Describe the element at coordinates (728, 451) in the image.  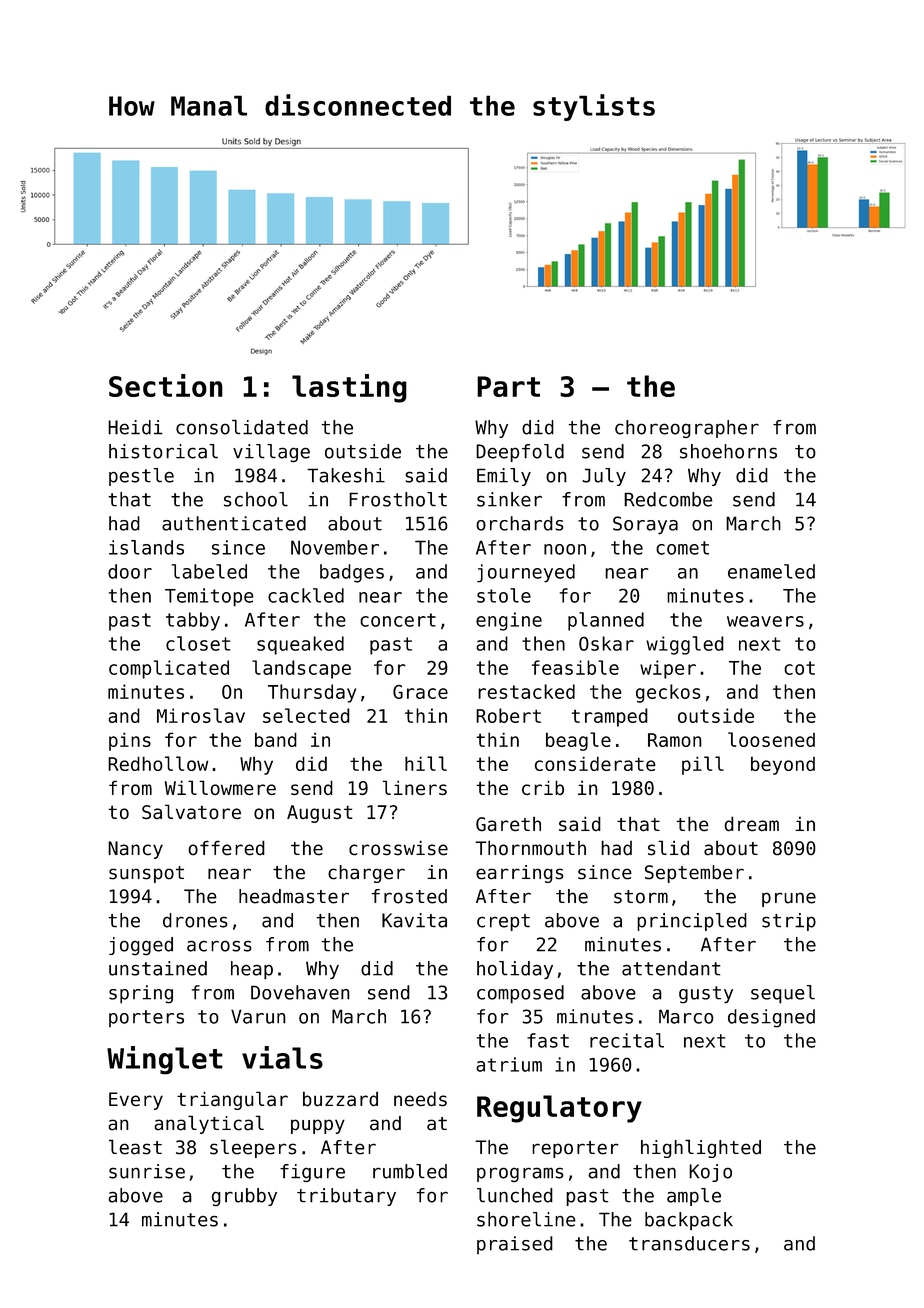
I see `shoehorns` at that location.
